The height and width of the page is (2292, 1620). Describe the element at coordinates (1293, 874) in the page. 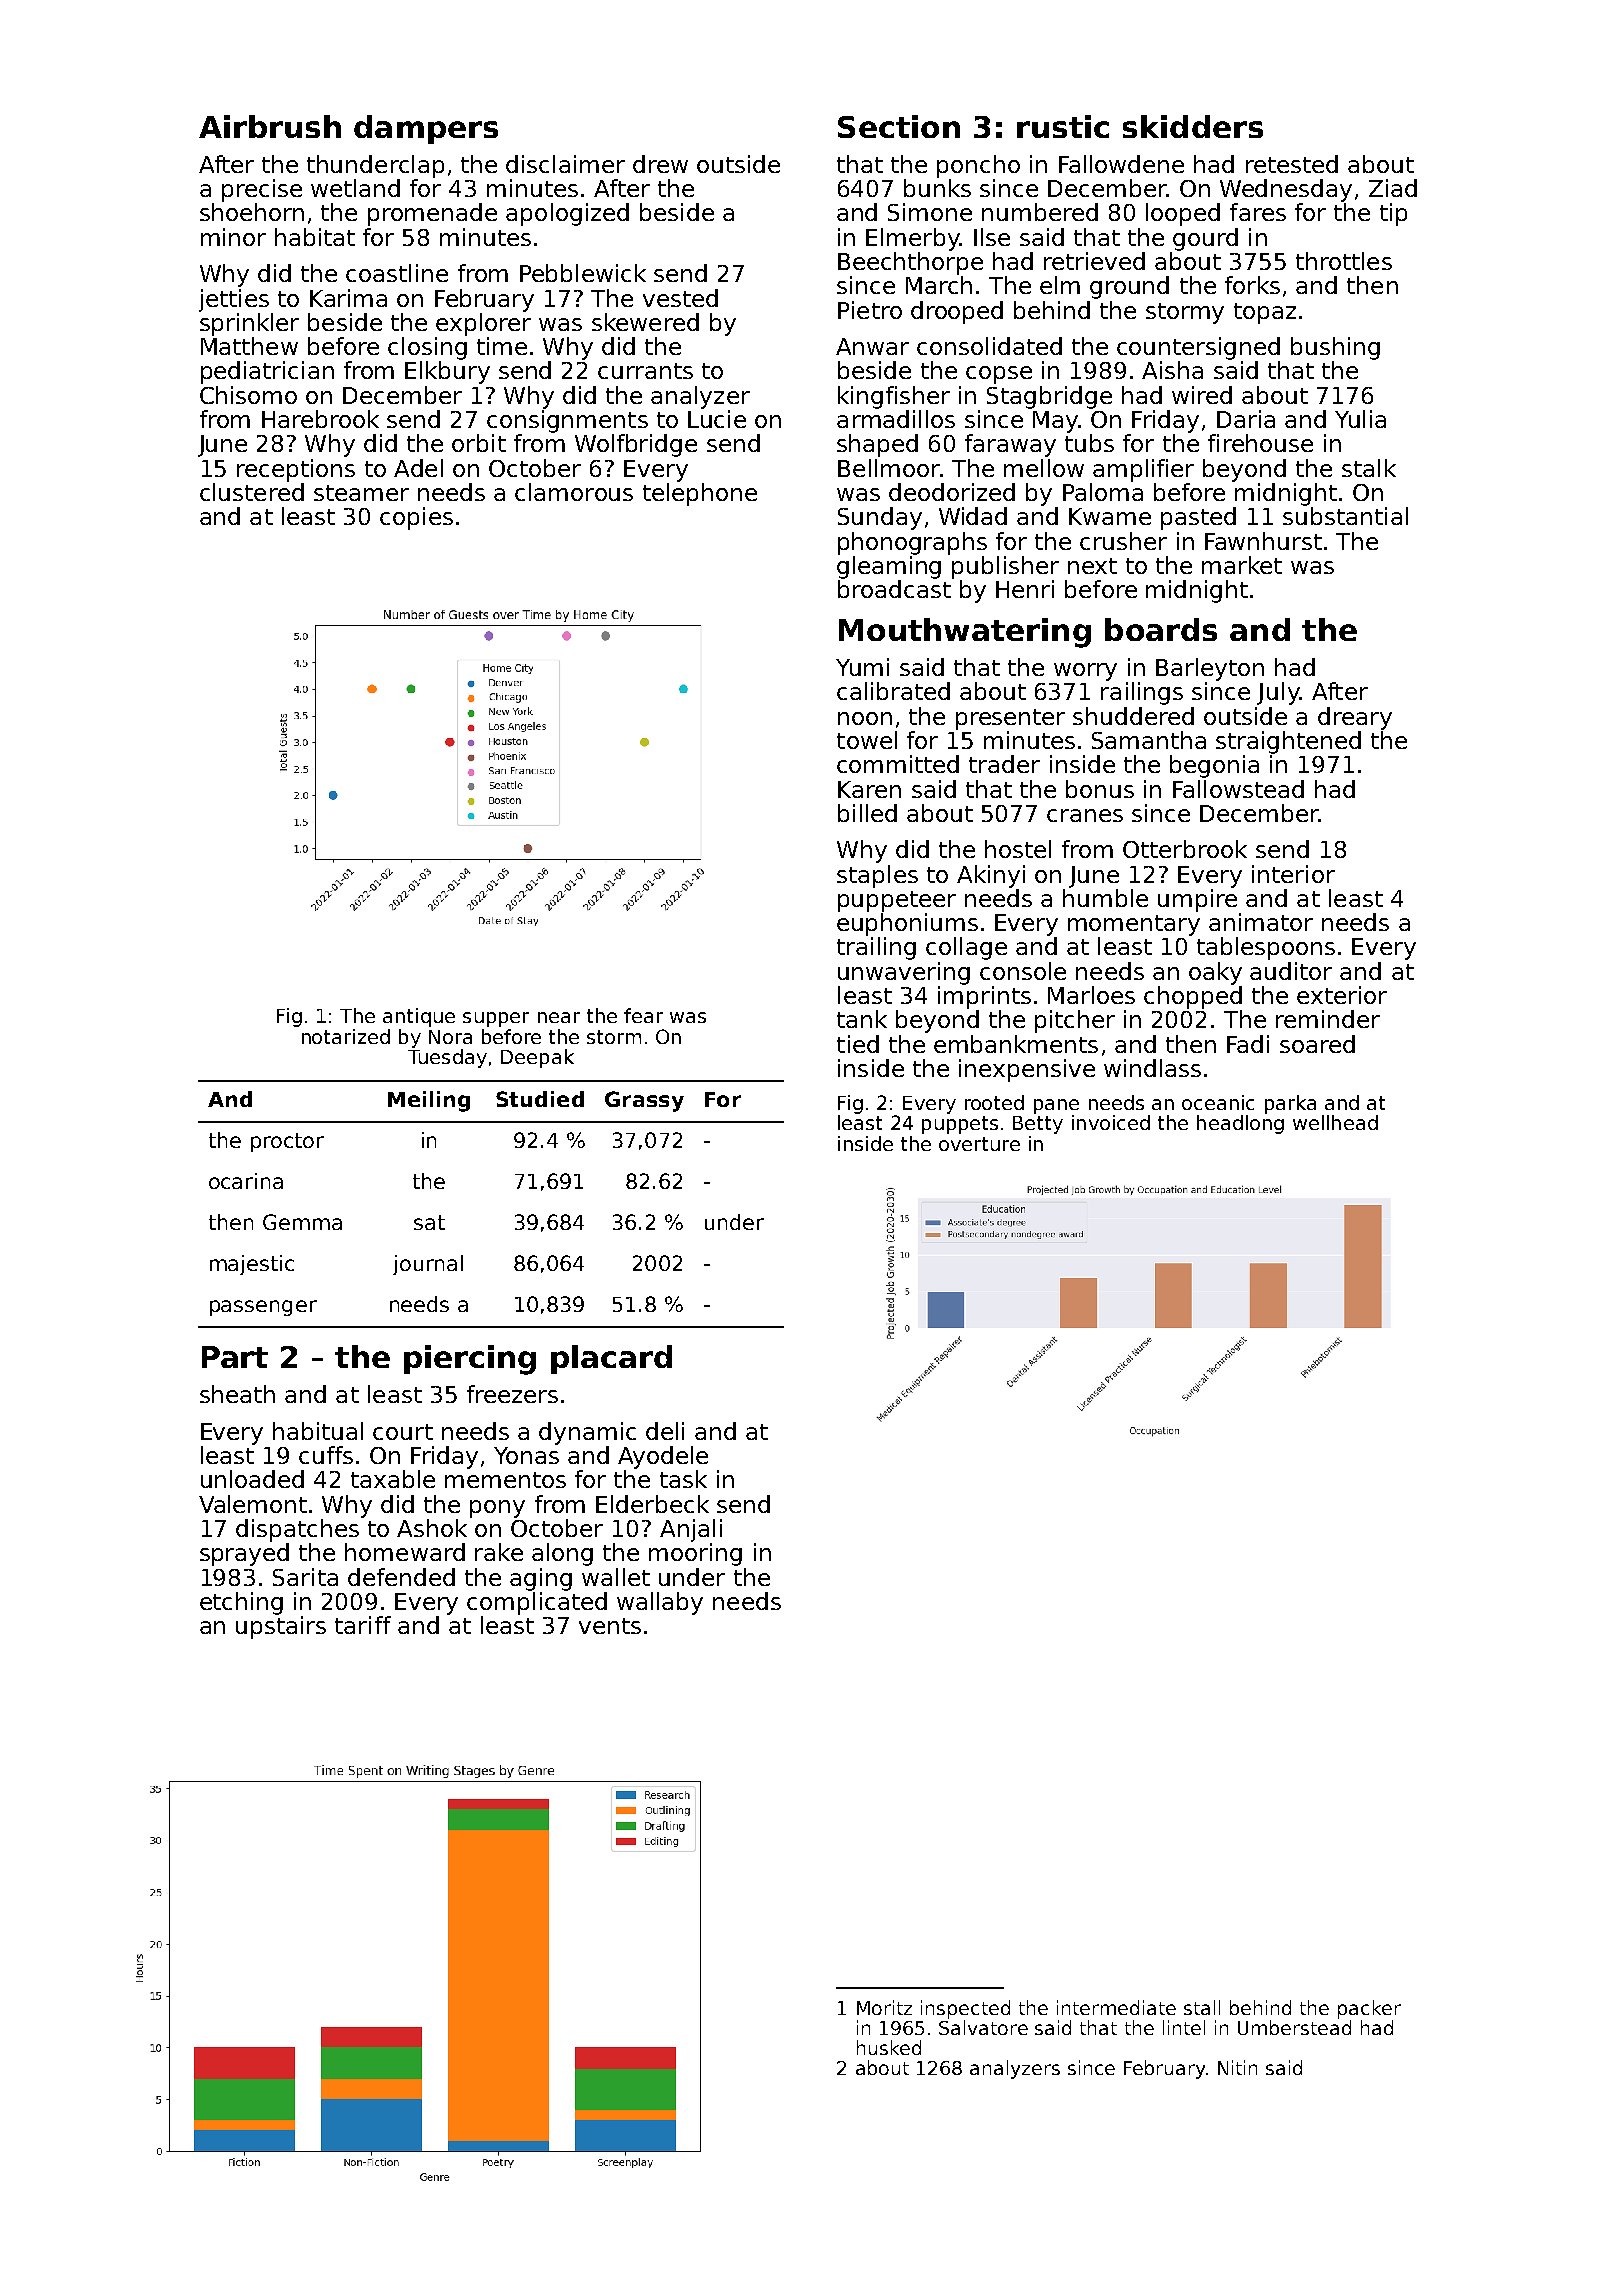

I see `interior` at that location.
